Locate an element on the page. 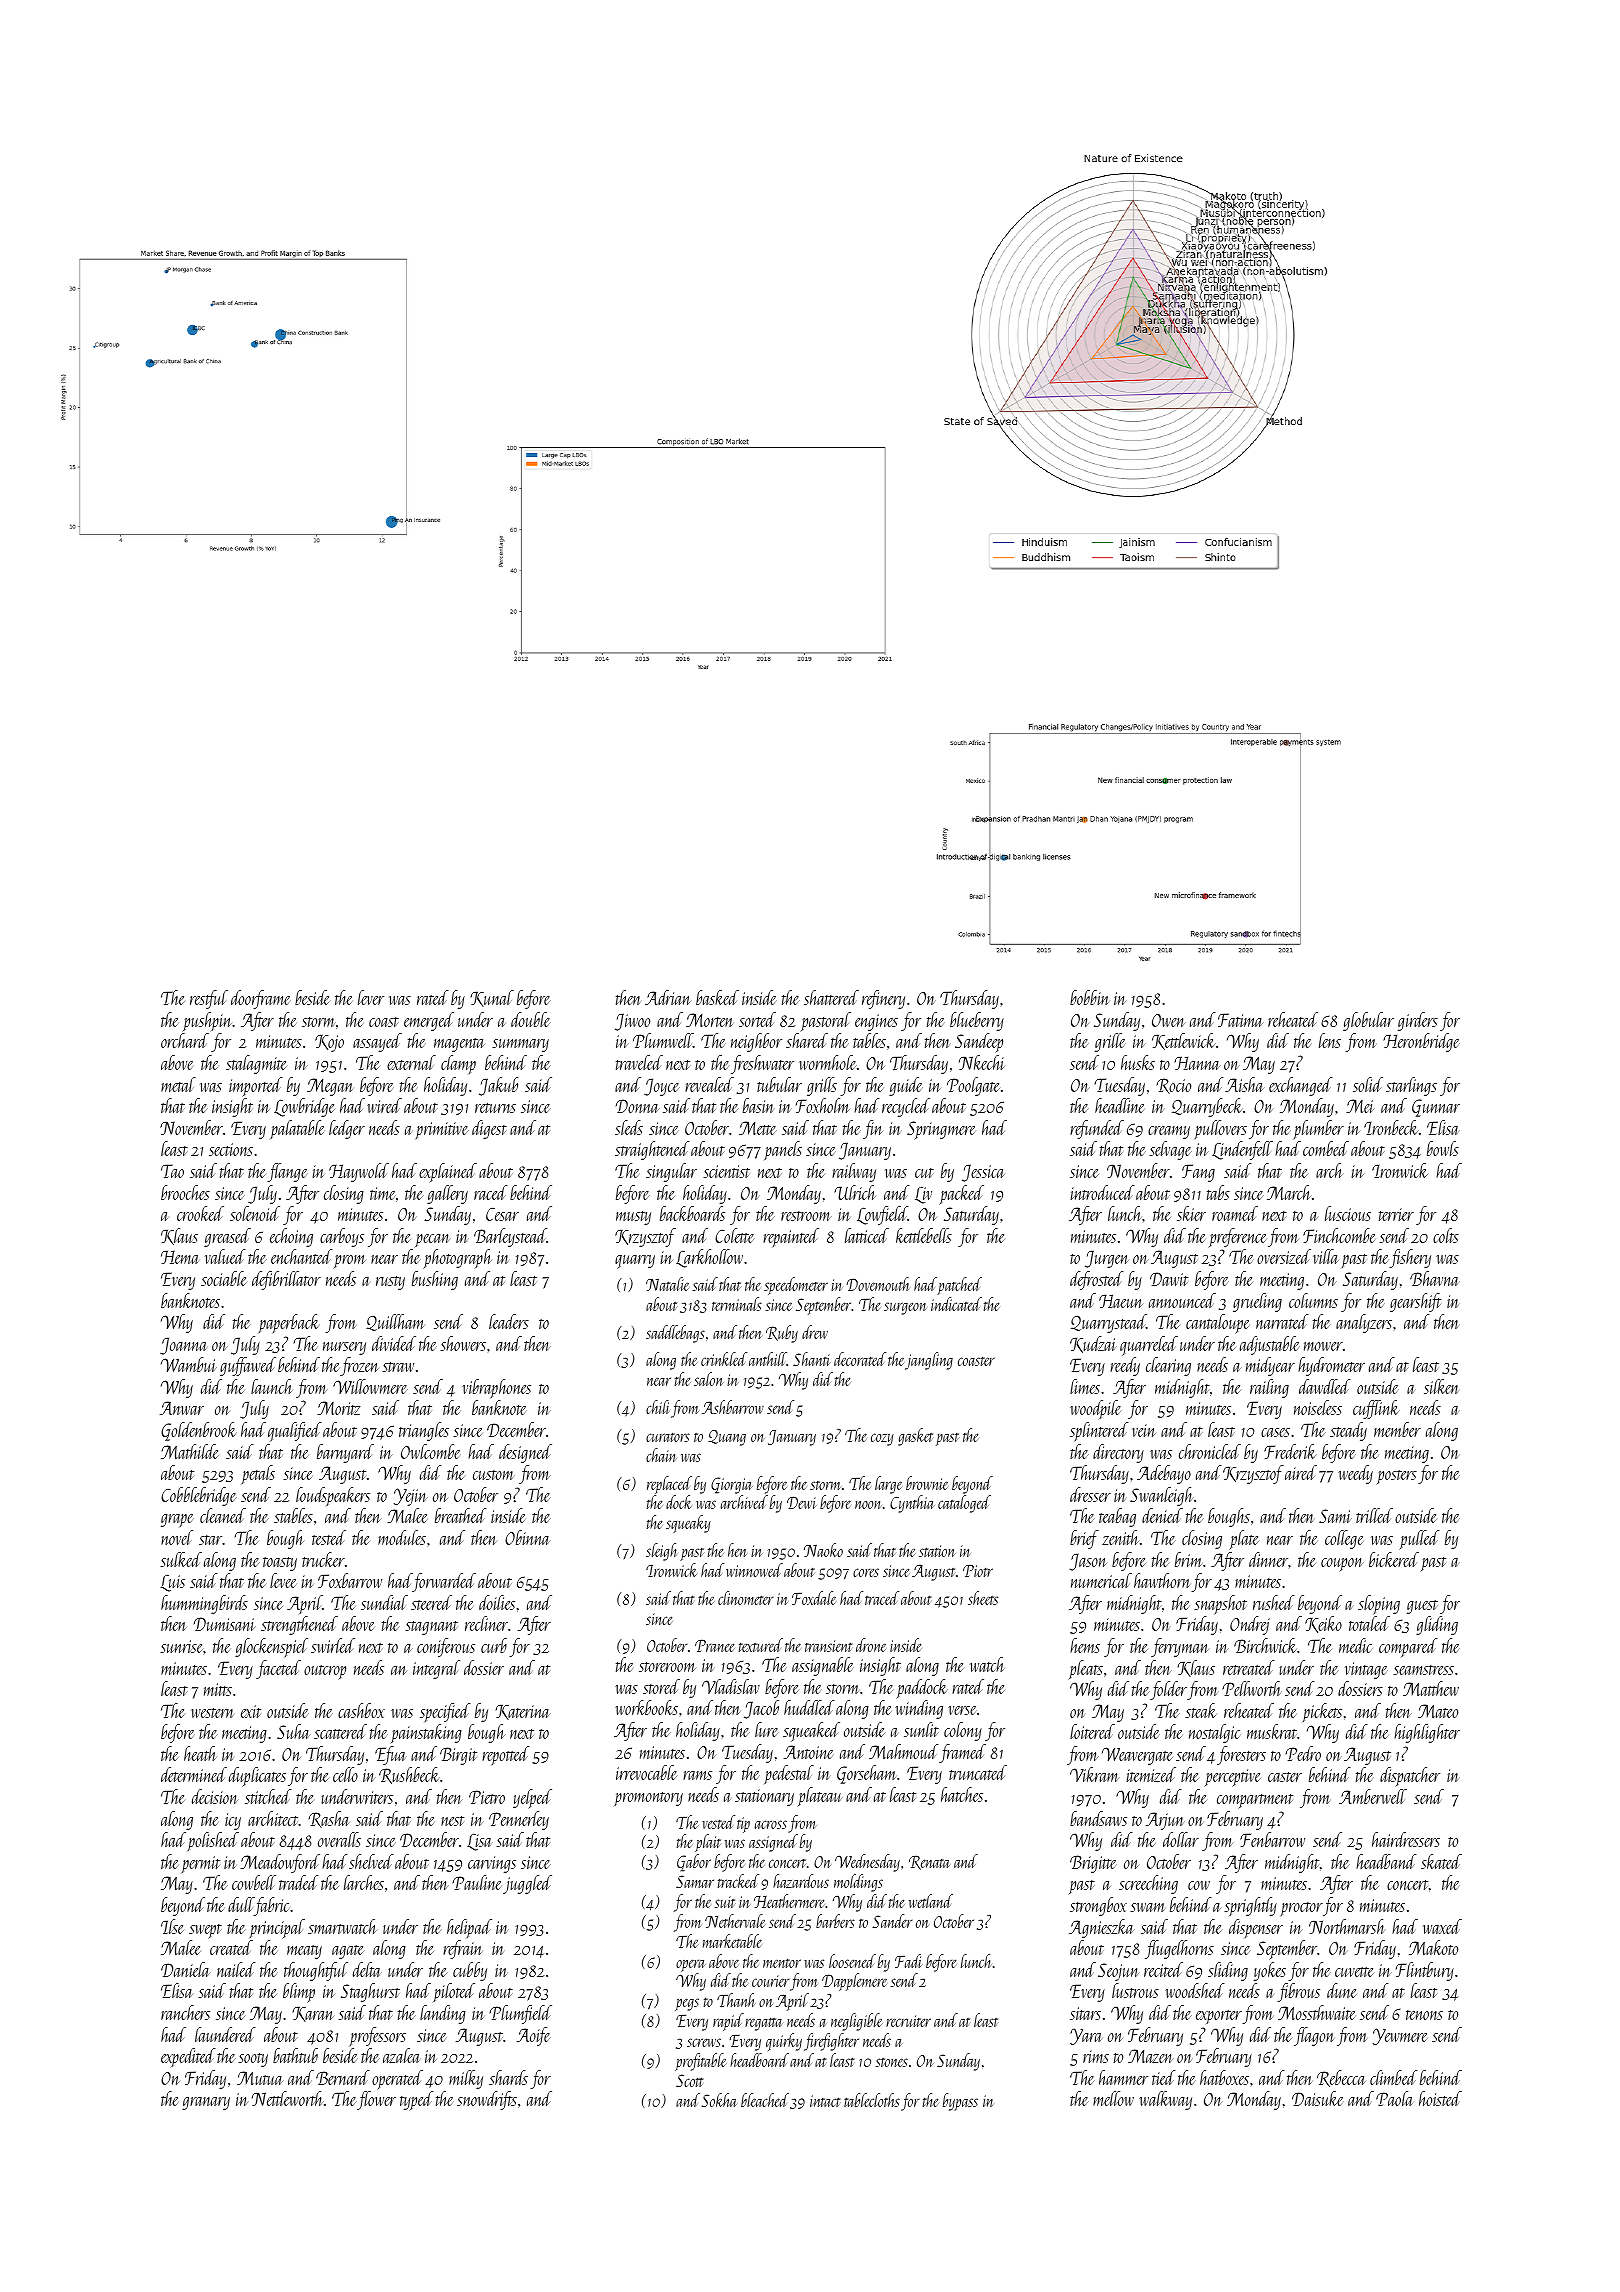 This image has height=2292, width=1620. Amberwell is located at coordinates (1373, 1796).
